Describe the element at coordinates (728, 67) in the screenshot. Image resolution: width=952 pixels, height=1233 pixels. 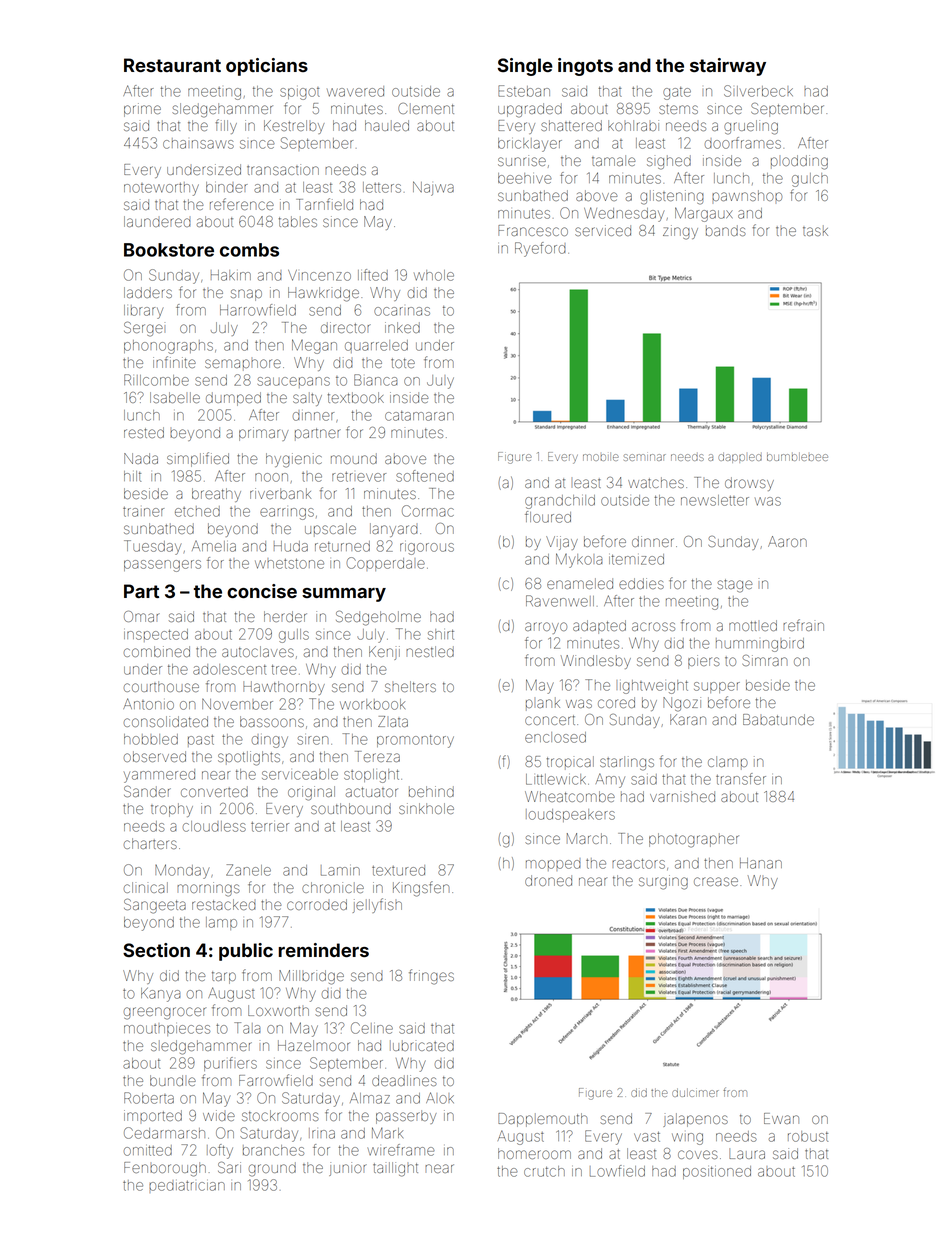
I see `stairway` at that location.
